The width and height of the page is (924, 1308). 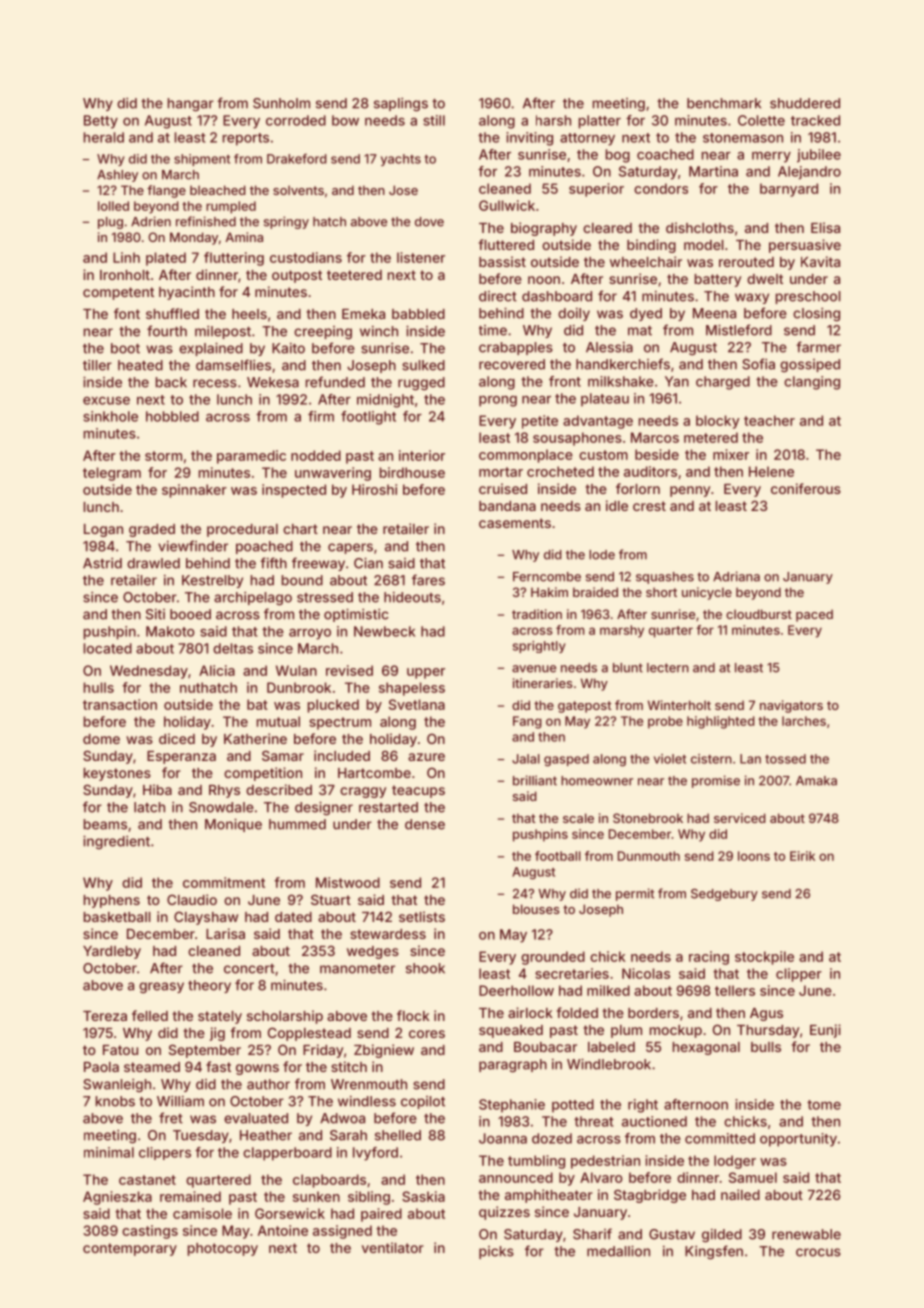 What do you see at coordinates (379, 331) in the page?
I see `winch` at bounding box center [379, 331].
